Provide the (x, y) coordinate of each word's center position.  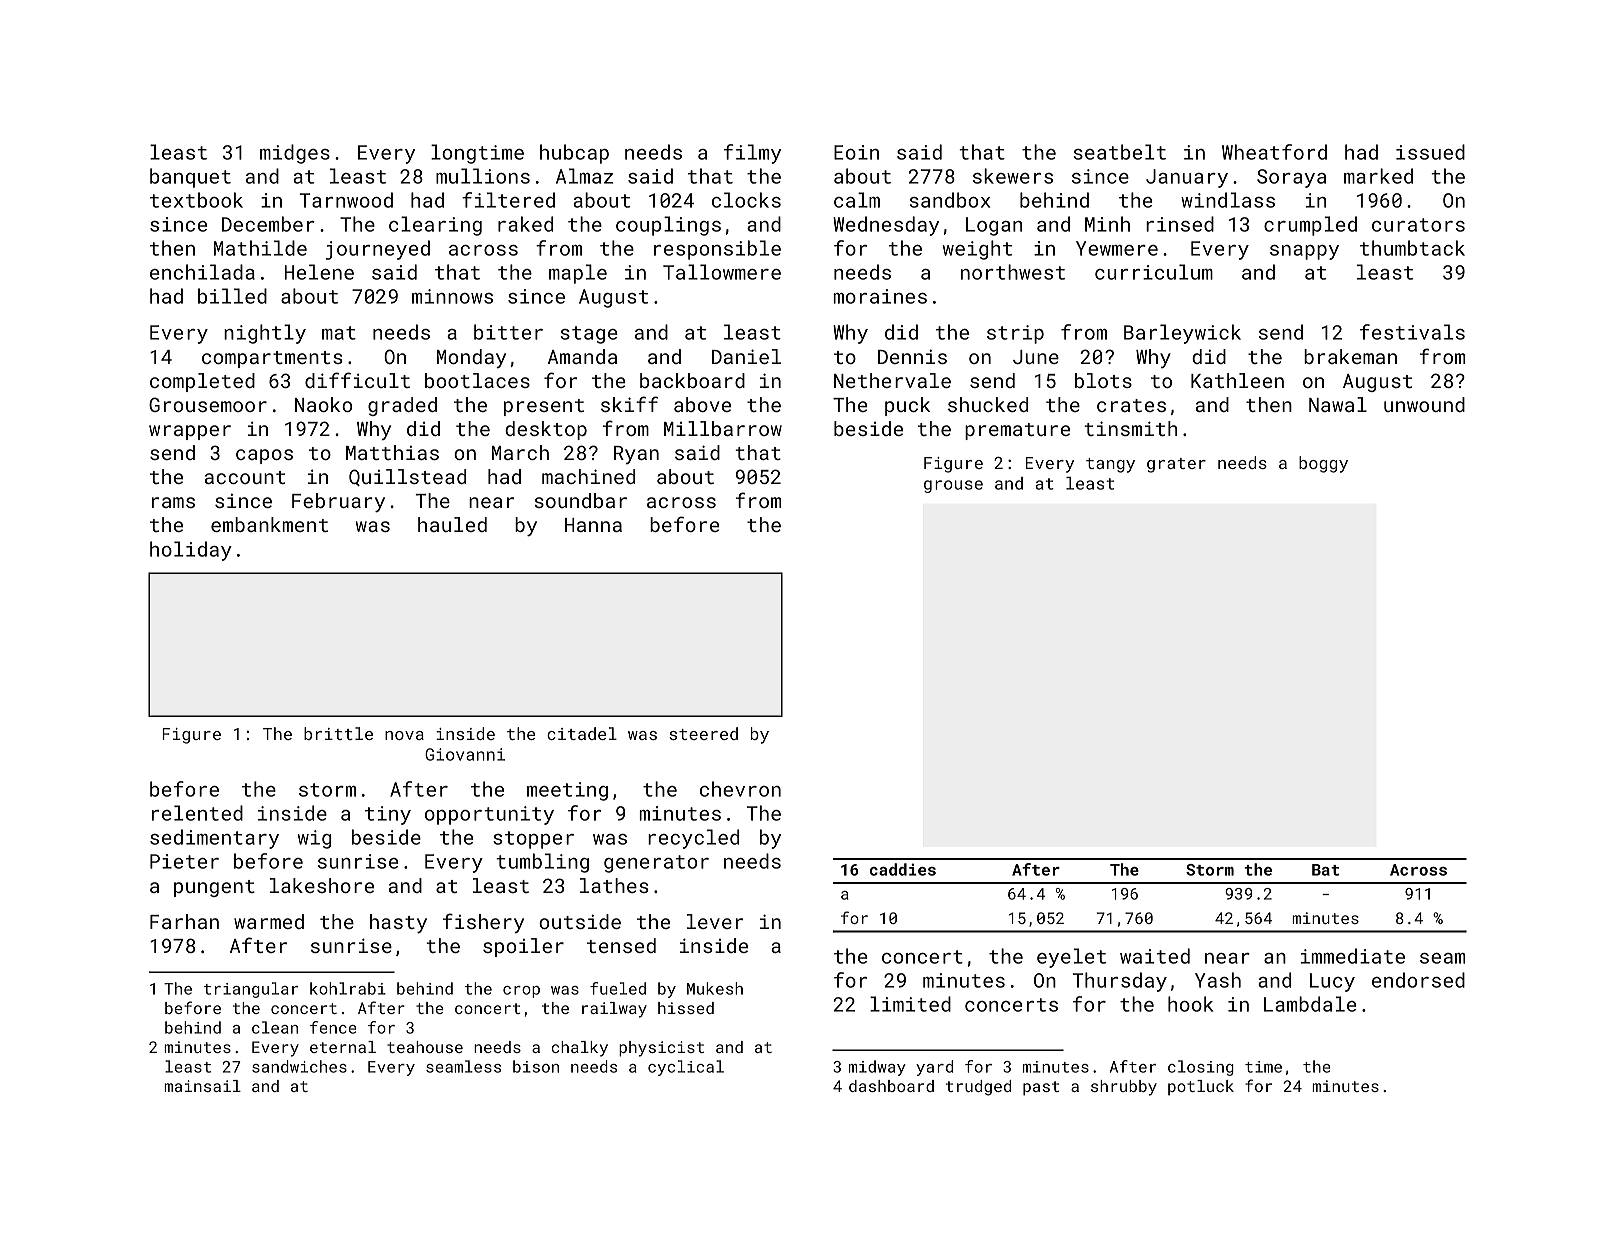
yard (934, 1068)
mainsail (202, 1086)
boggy (1323, 464)
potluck (1201, 1087)
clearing (435, 226)
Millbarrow (723, 428)
